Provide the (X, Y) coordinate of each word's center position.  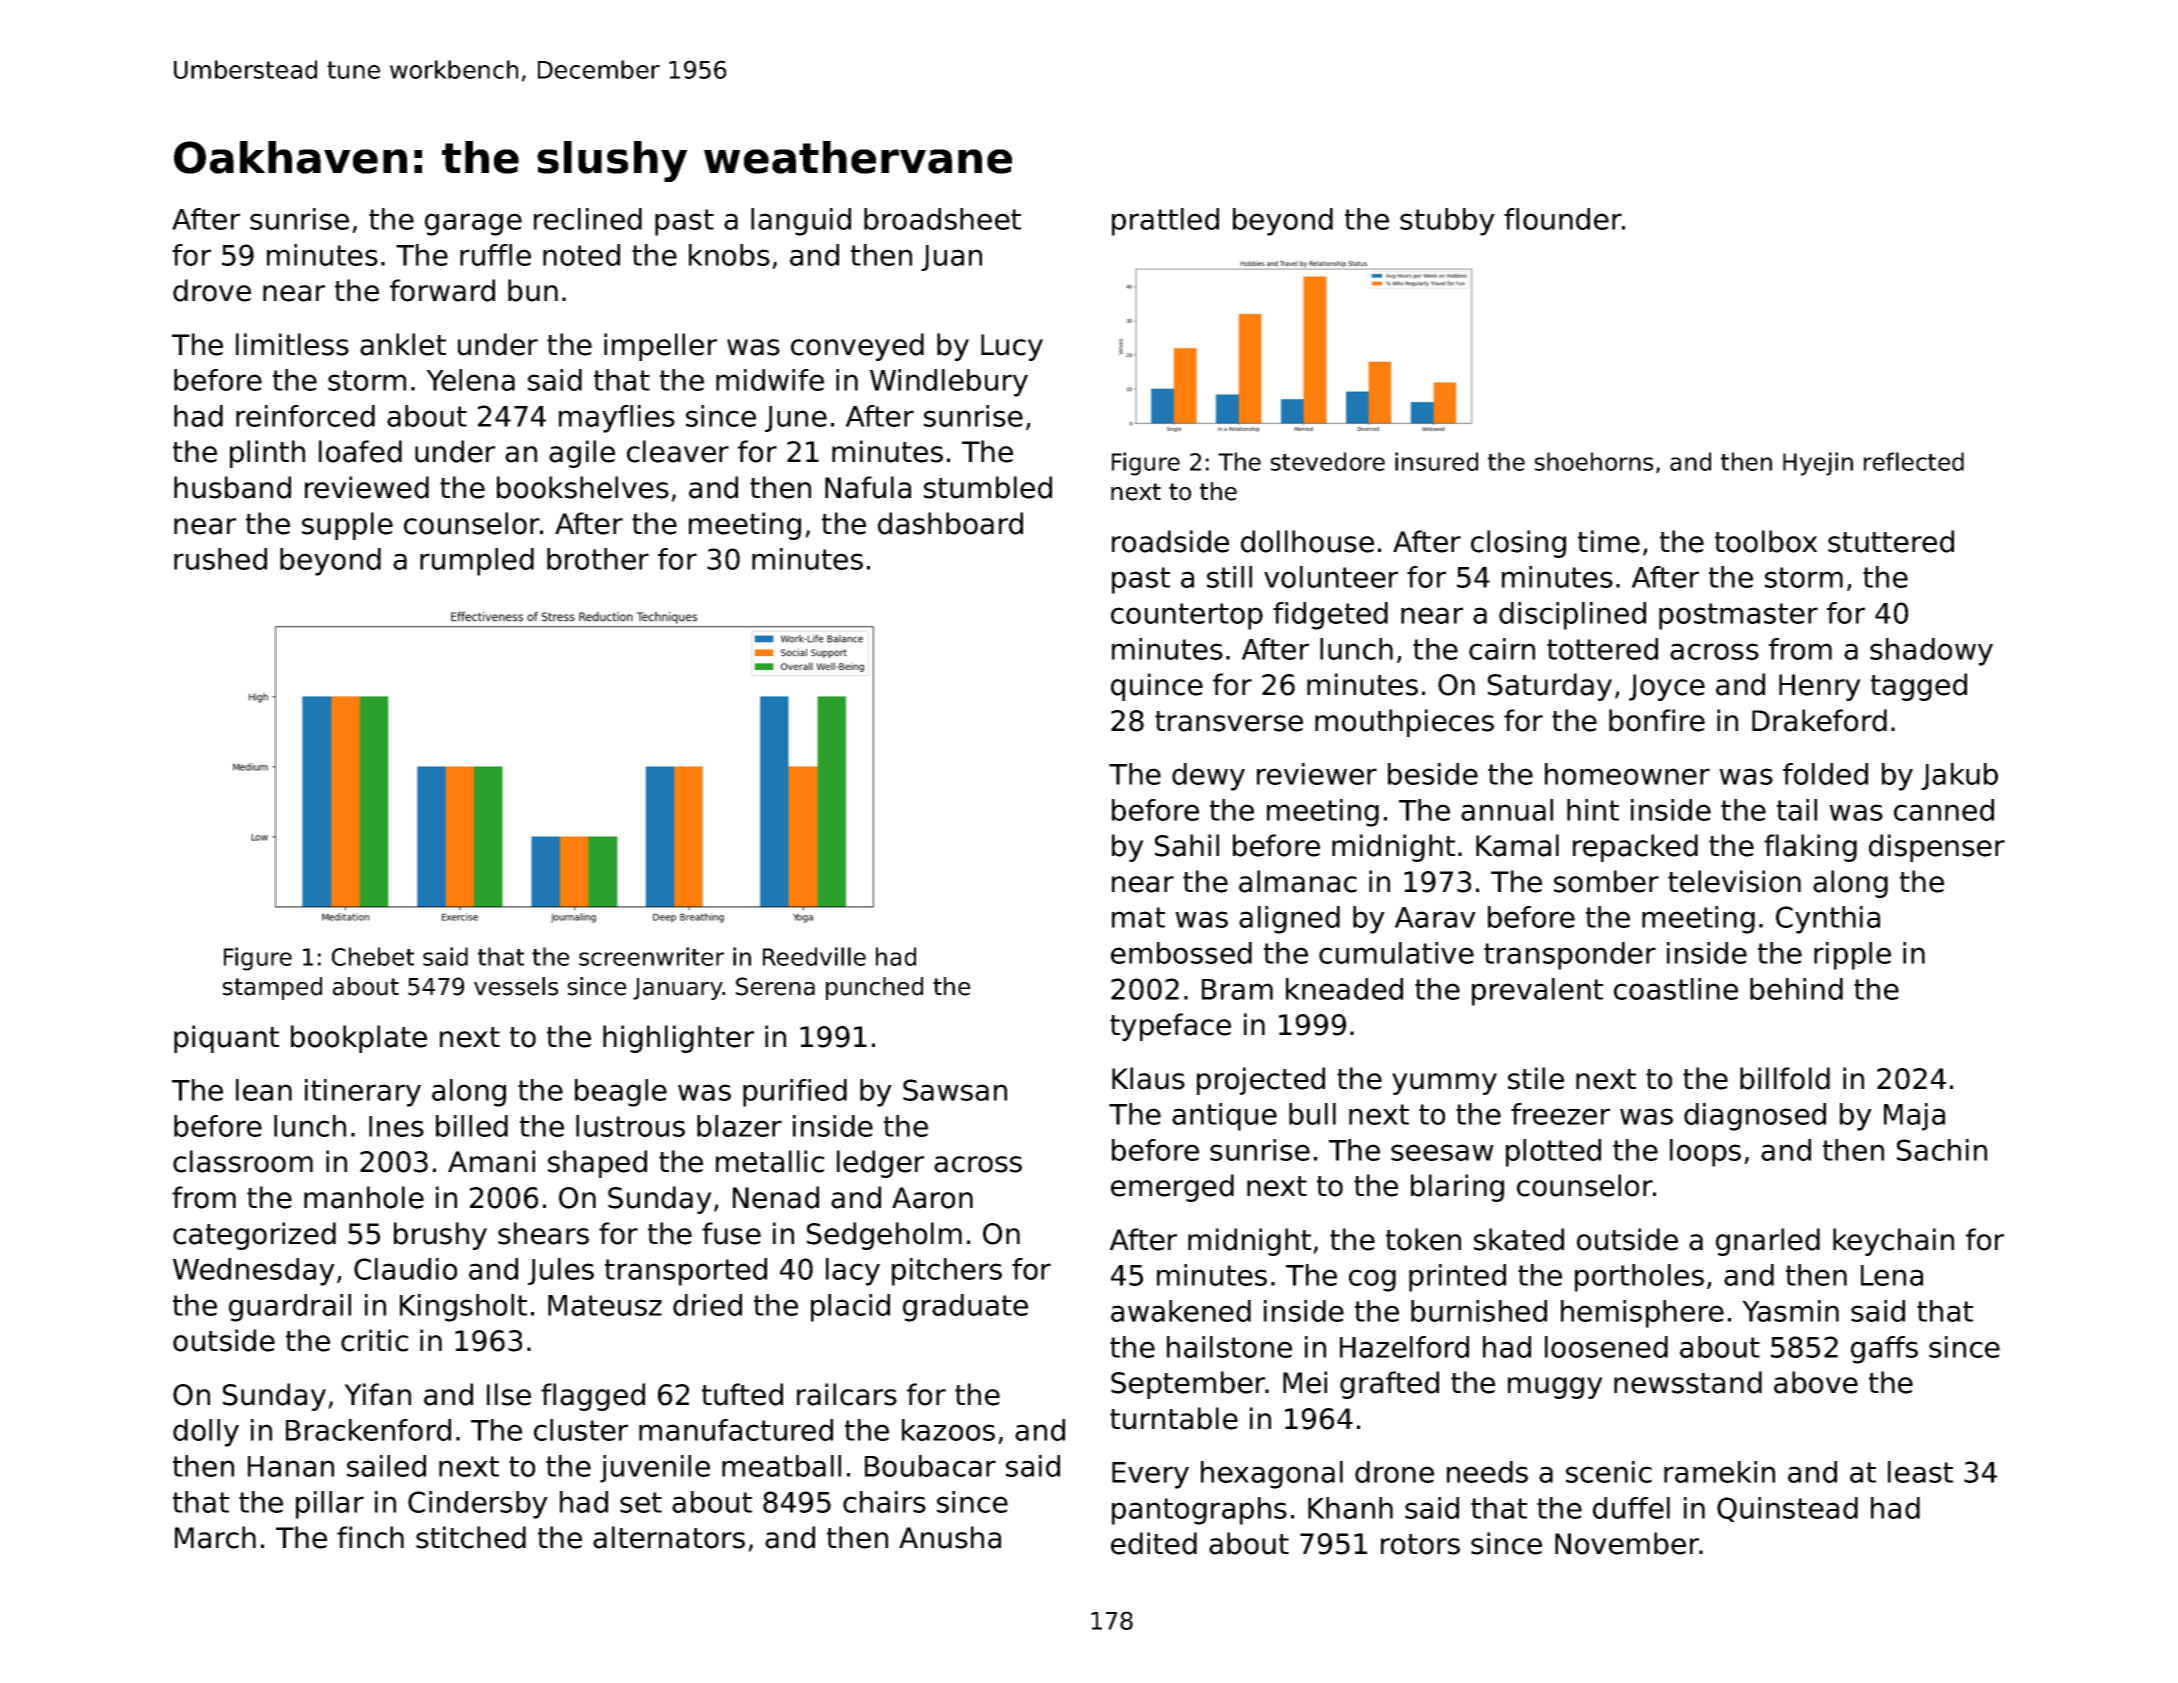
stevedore (1328, 461)
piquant (226, 1039)
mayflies (617, 419)
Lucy (1012, 347)
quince (1157, 687)
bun (533, 290)
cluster (581, 1430)
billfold (1785, 1078)
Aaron (932, 1198)
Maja (1914, 1117)
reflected (1914, 461)
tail (1797, 810)
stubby (1447, 222)
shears (543, 1233)
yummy (1444, 1084)
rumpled (477, 562)
